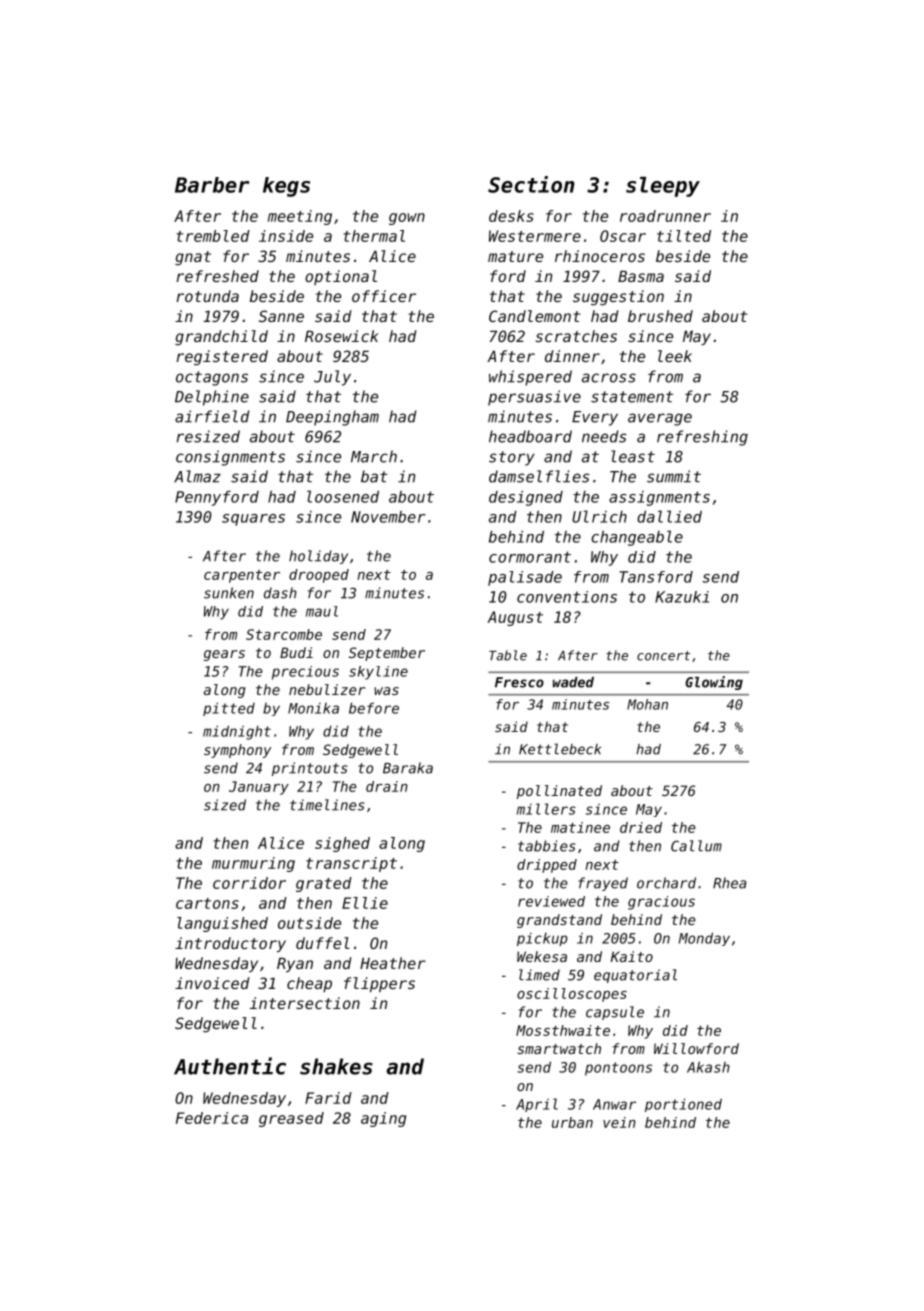 Image resolution: width=924 pixels, height=1311 pixels. Describe the element at coordinates (286, 187) in the screenshot. I see `kegs` at that location.
